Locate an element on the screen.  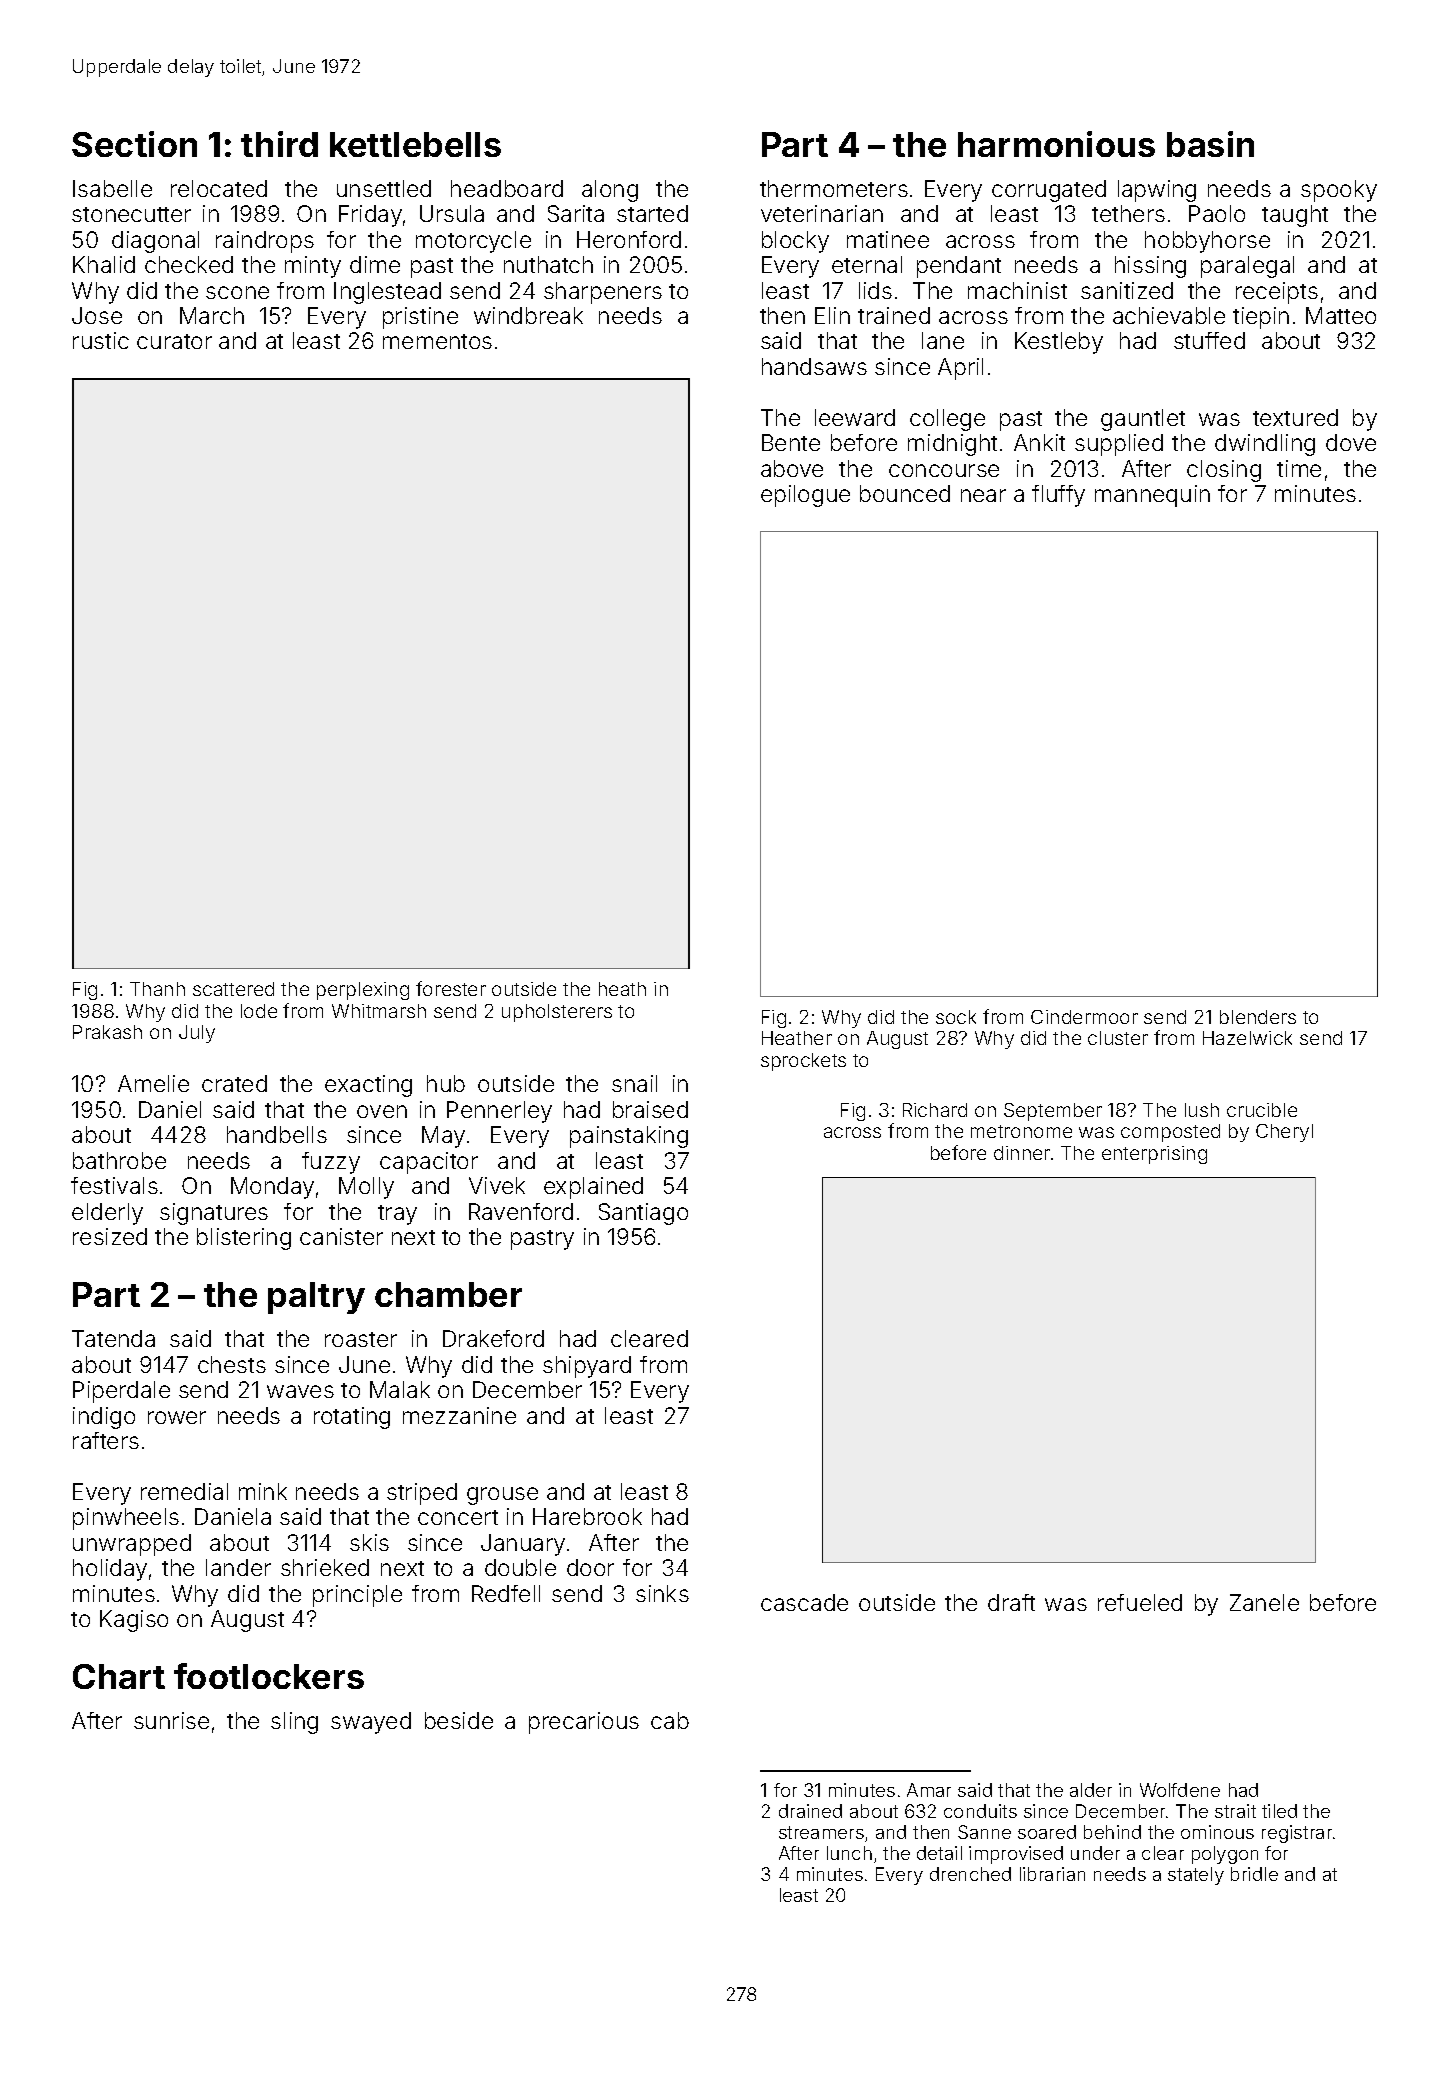
blenders is located at coordinates (1258, 1017).
